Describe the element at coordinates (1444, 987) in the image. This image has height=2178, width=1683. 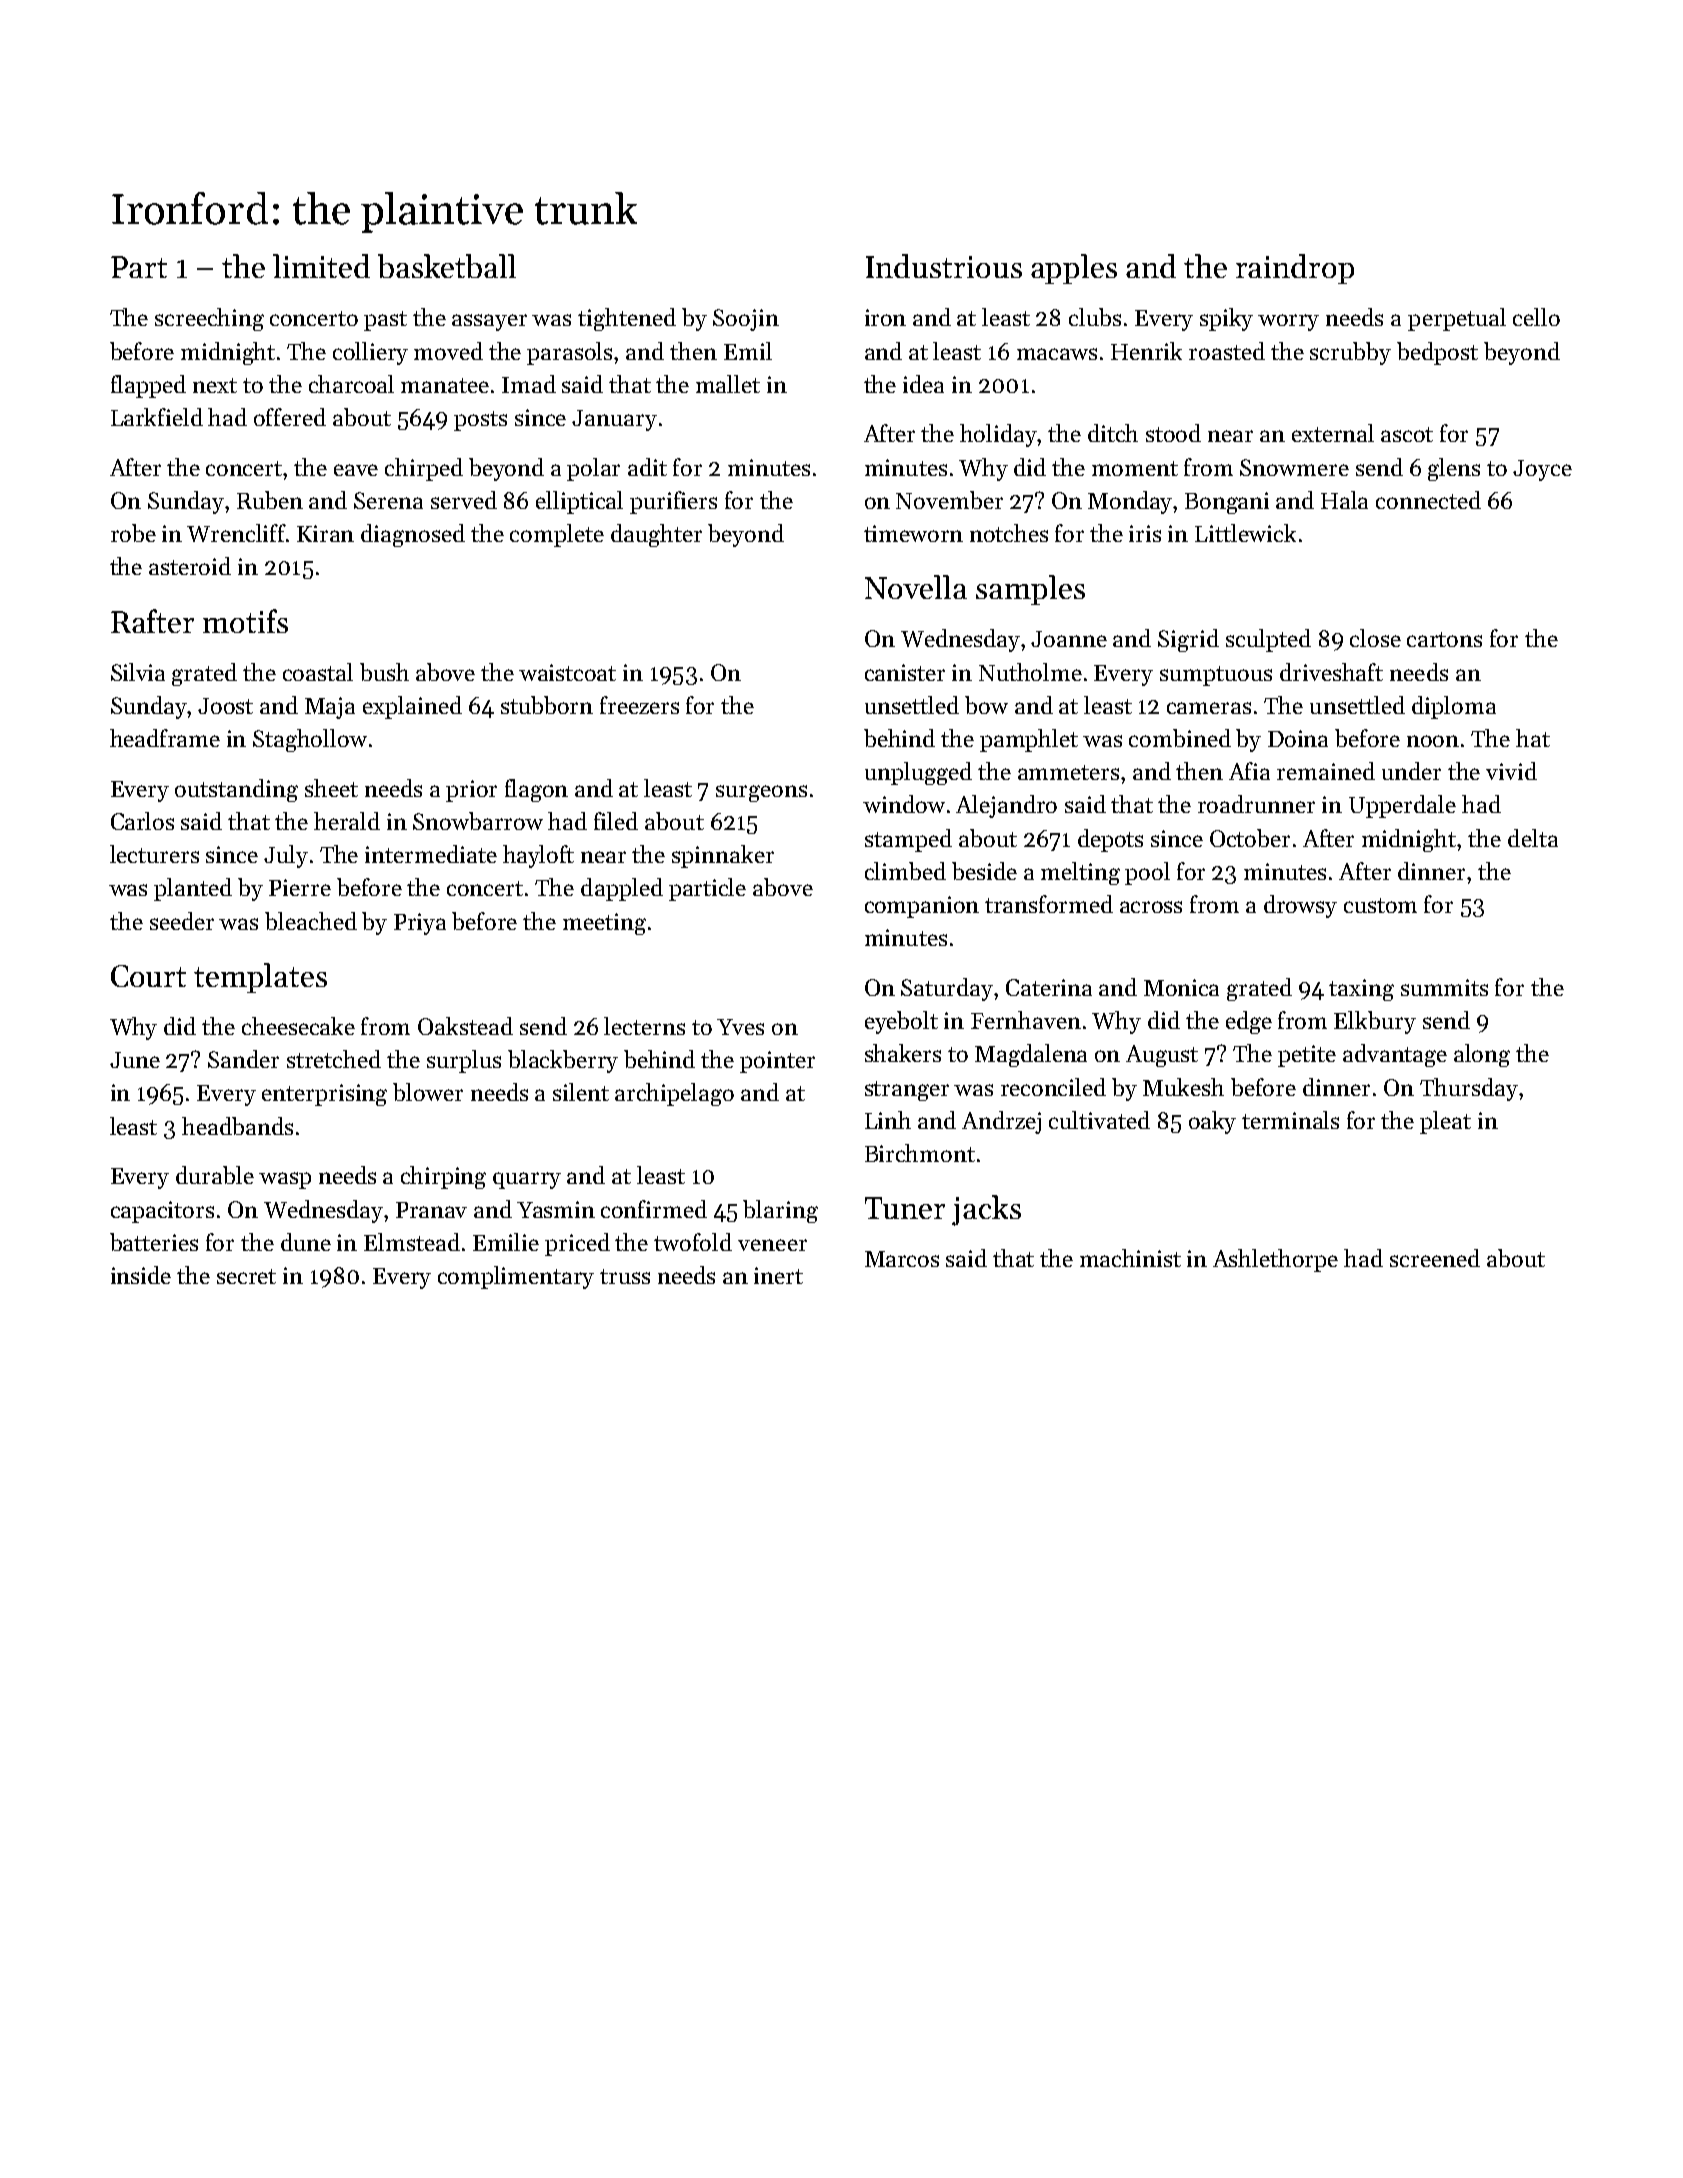
I see `summits` at that location.
